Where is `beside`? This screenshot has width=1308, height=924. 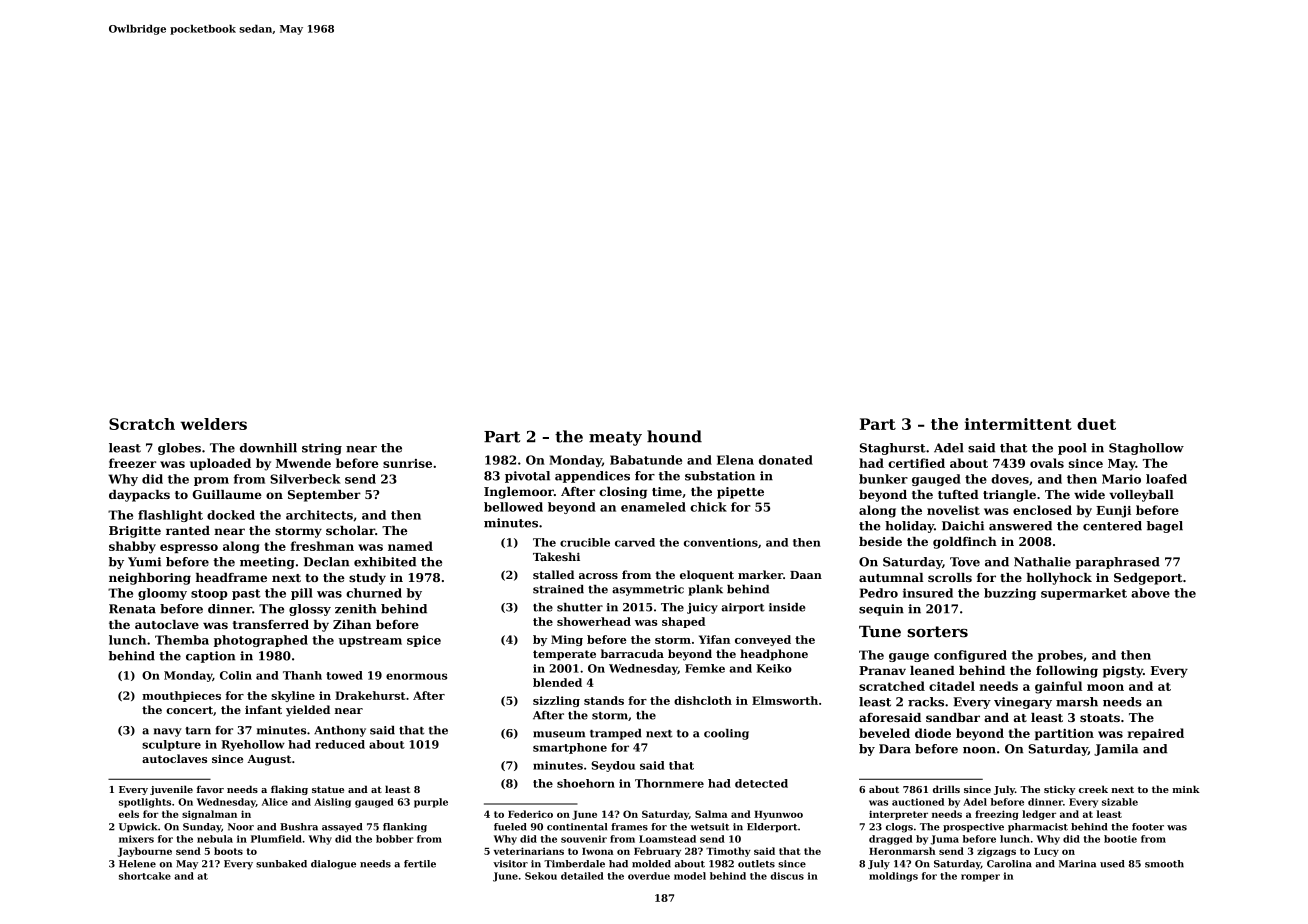 beside is located at coordinates (880, 541).
